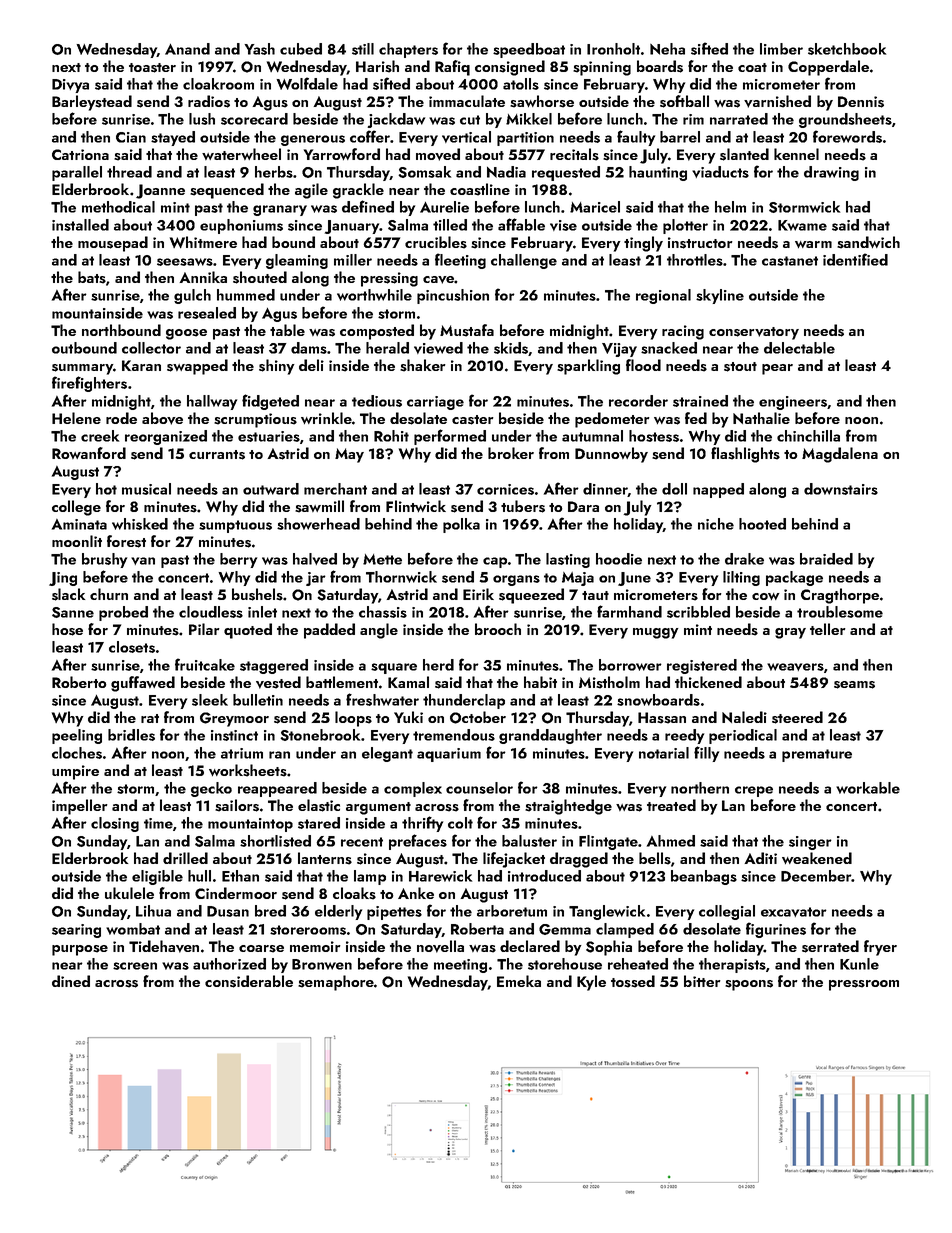 The image size is (952, 1233). What do you see at coordinates (619, 350) in the screenshot?
I see `Vijay` at bounding box center [619, 350].
